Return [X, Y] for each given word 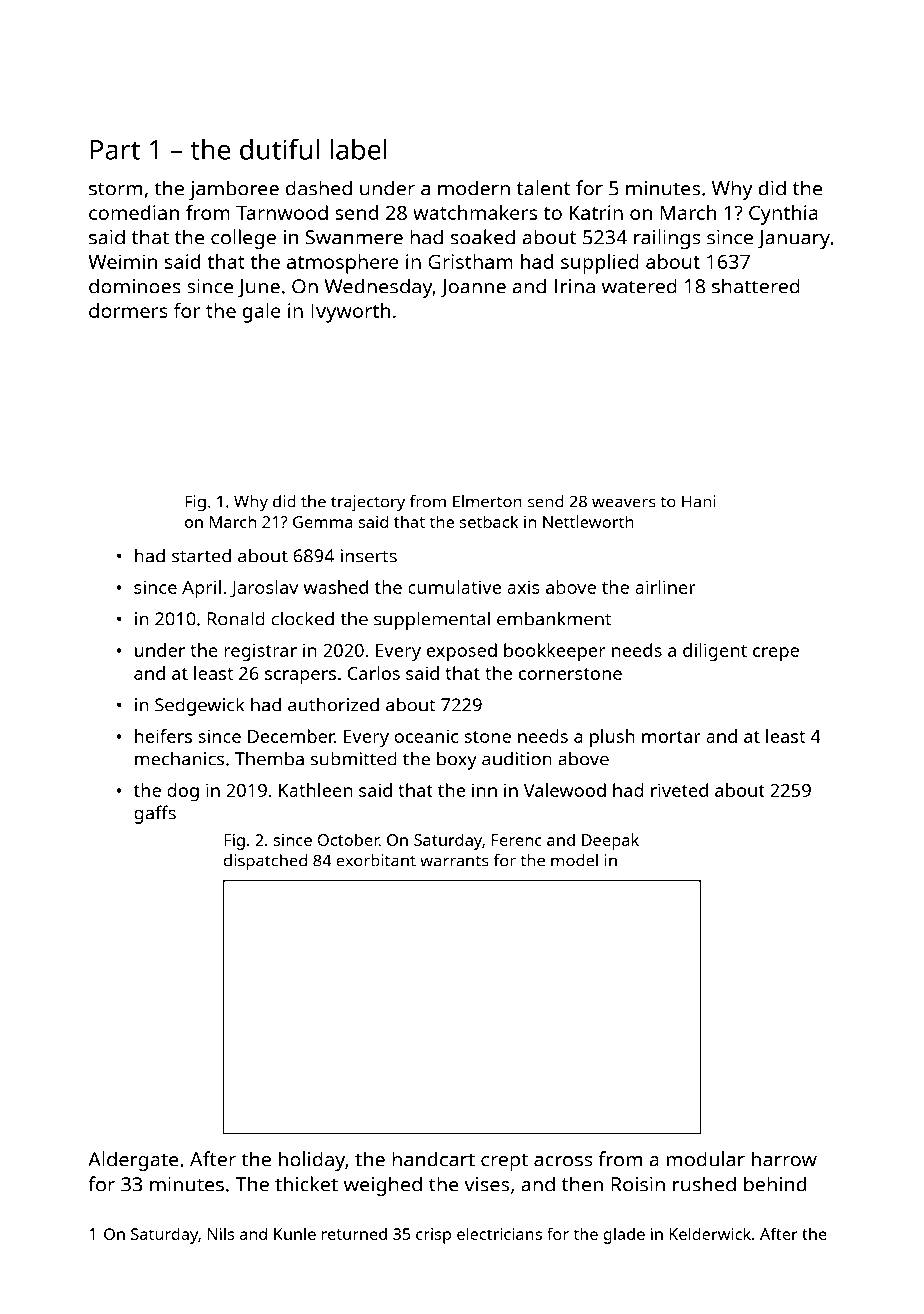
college [243, 239]
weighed [383, 1186]
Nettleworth [588, 521]
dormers [128, 310]
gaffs [155, 814]
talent [544, 188]
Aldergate [133, 1161]
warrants [454, 861]
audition [517, 759]
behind [775, 1184]
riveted [679, 790]
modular [706, 1159]
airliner [665, 587]
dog [183, 792]
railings [667, 239]
